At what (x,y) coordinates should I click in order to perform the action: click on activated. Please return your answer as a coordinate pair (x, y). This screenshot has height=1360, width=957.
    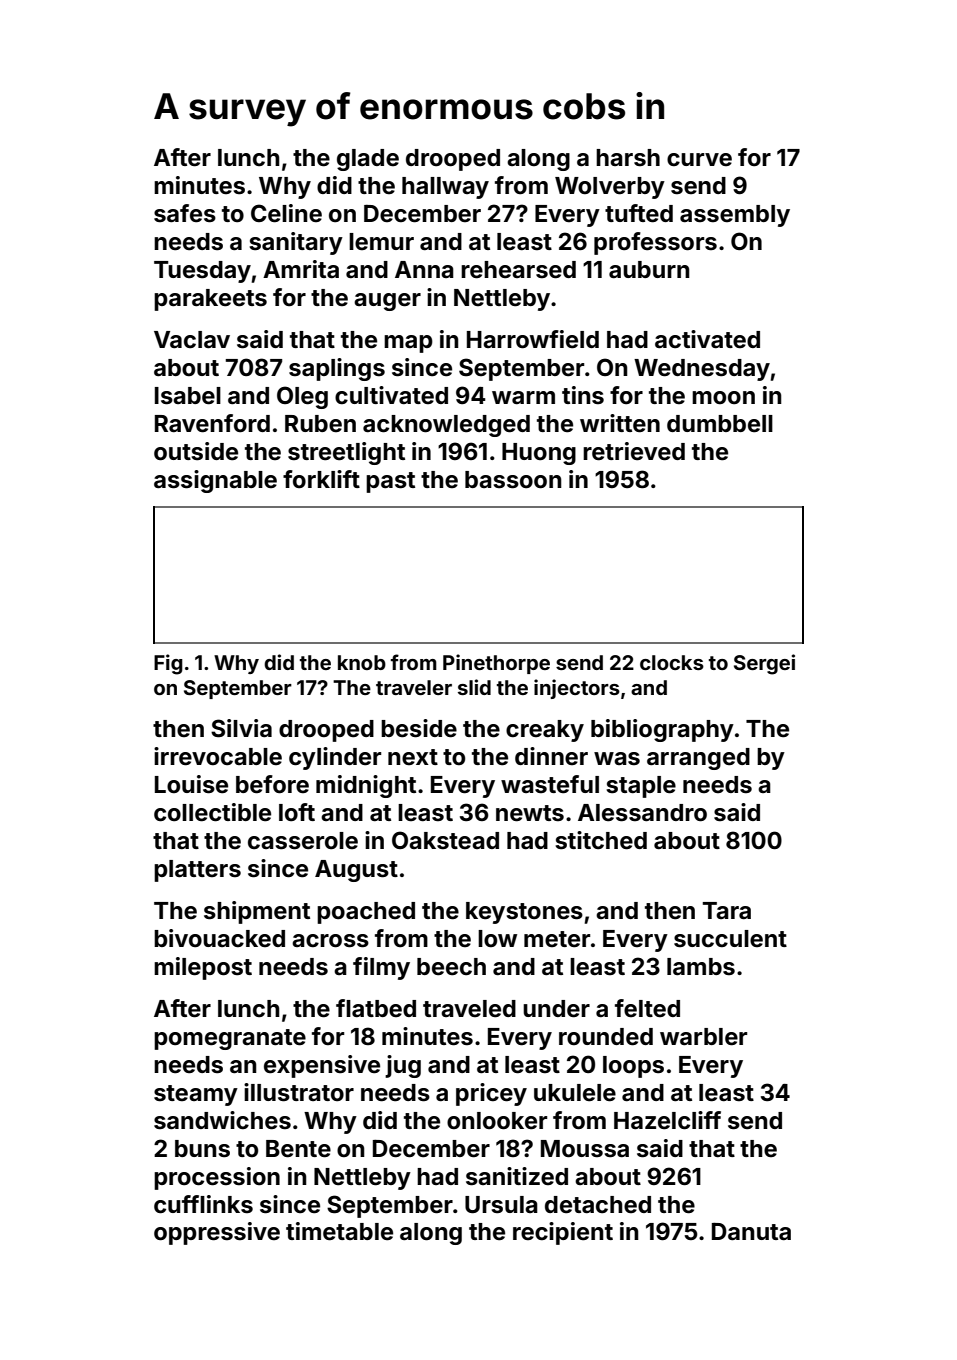
    Looking at the image, I should click on (707, 339).
